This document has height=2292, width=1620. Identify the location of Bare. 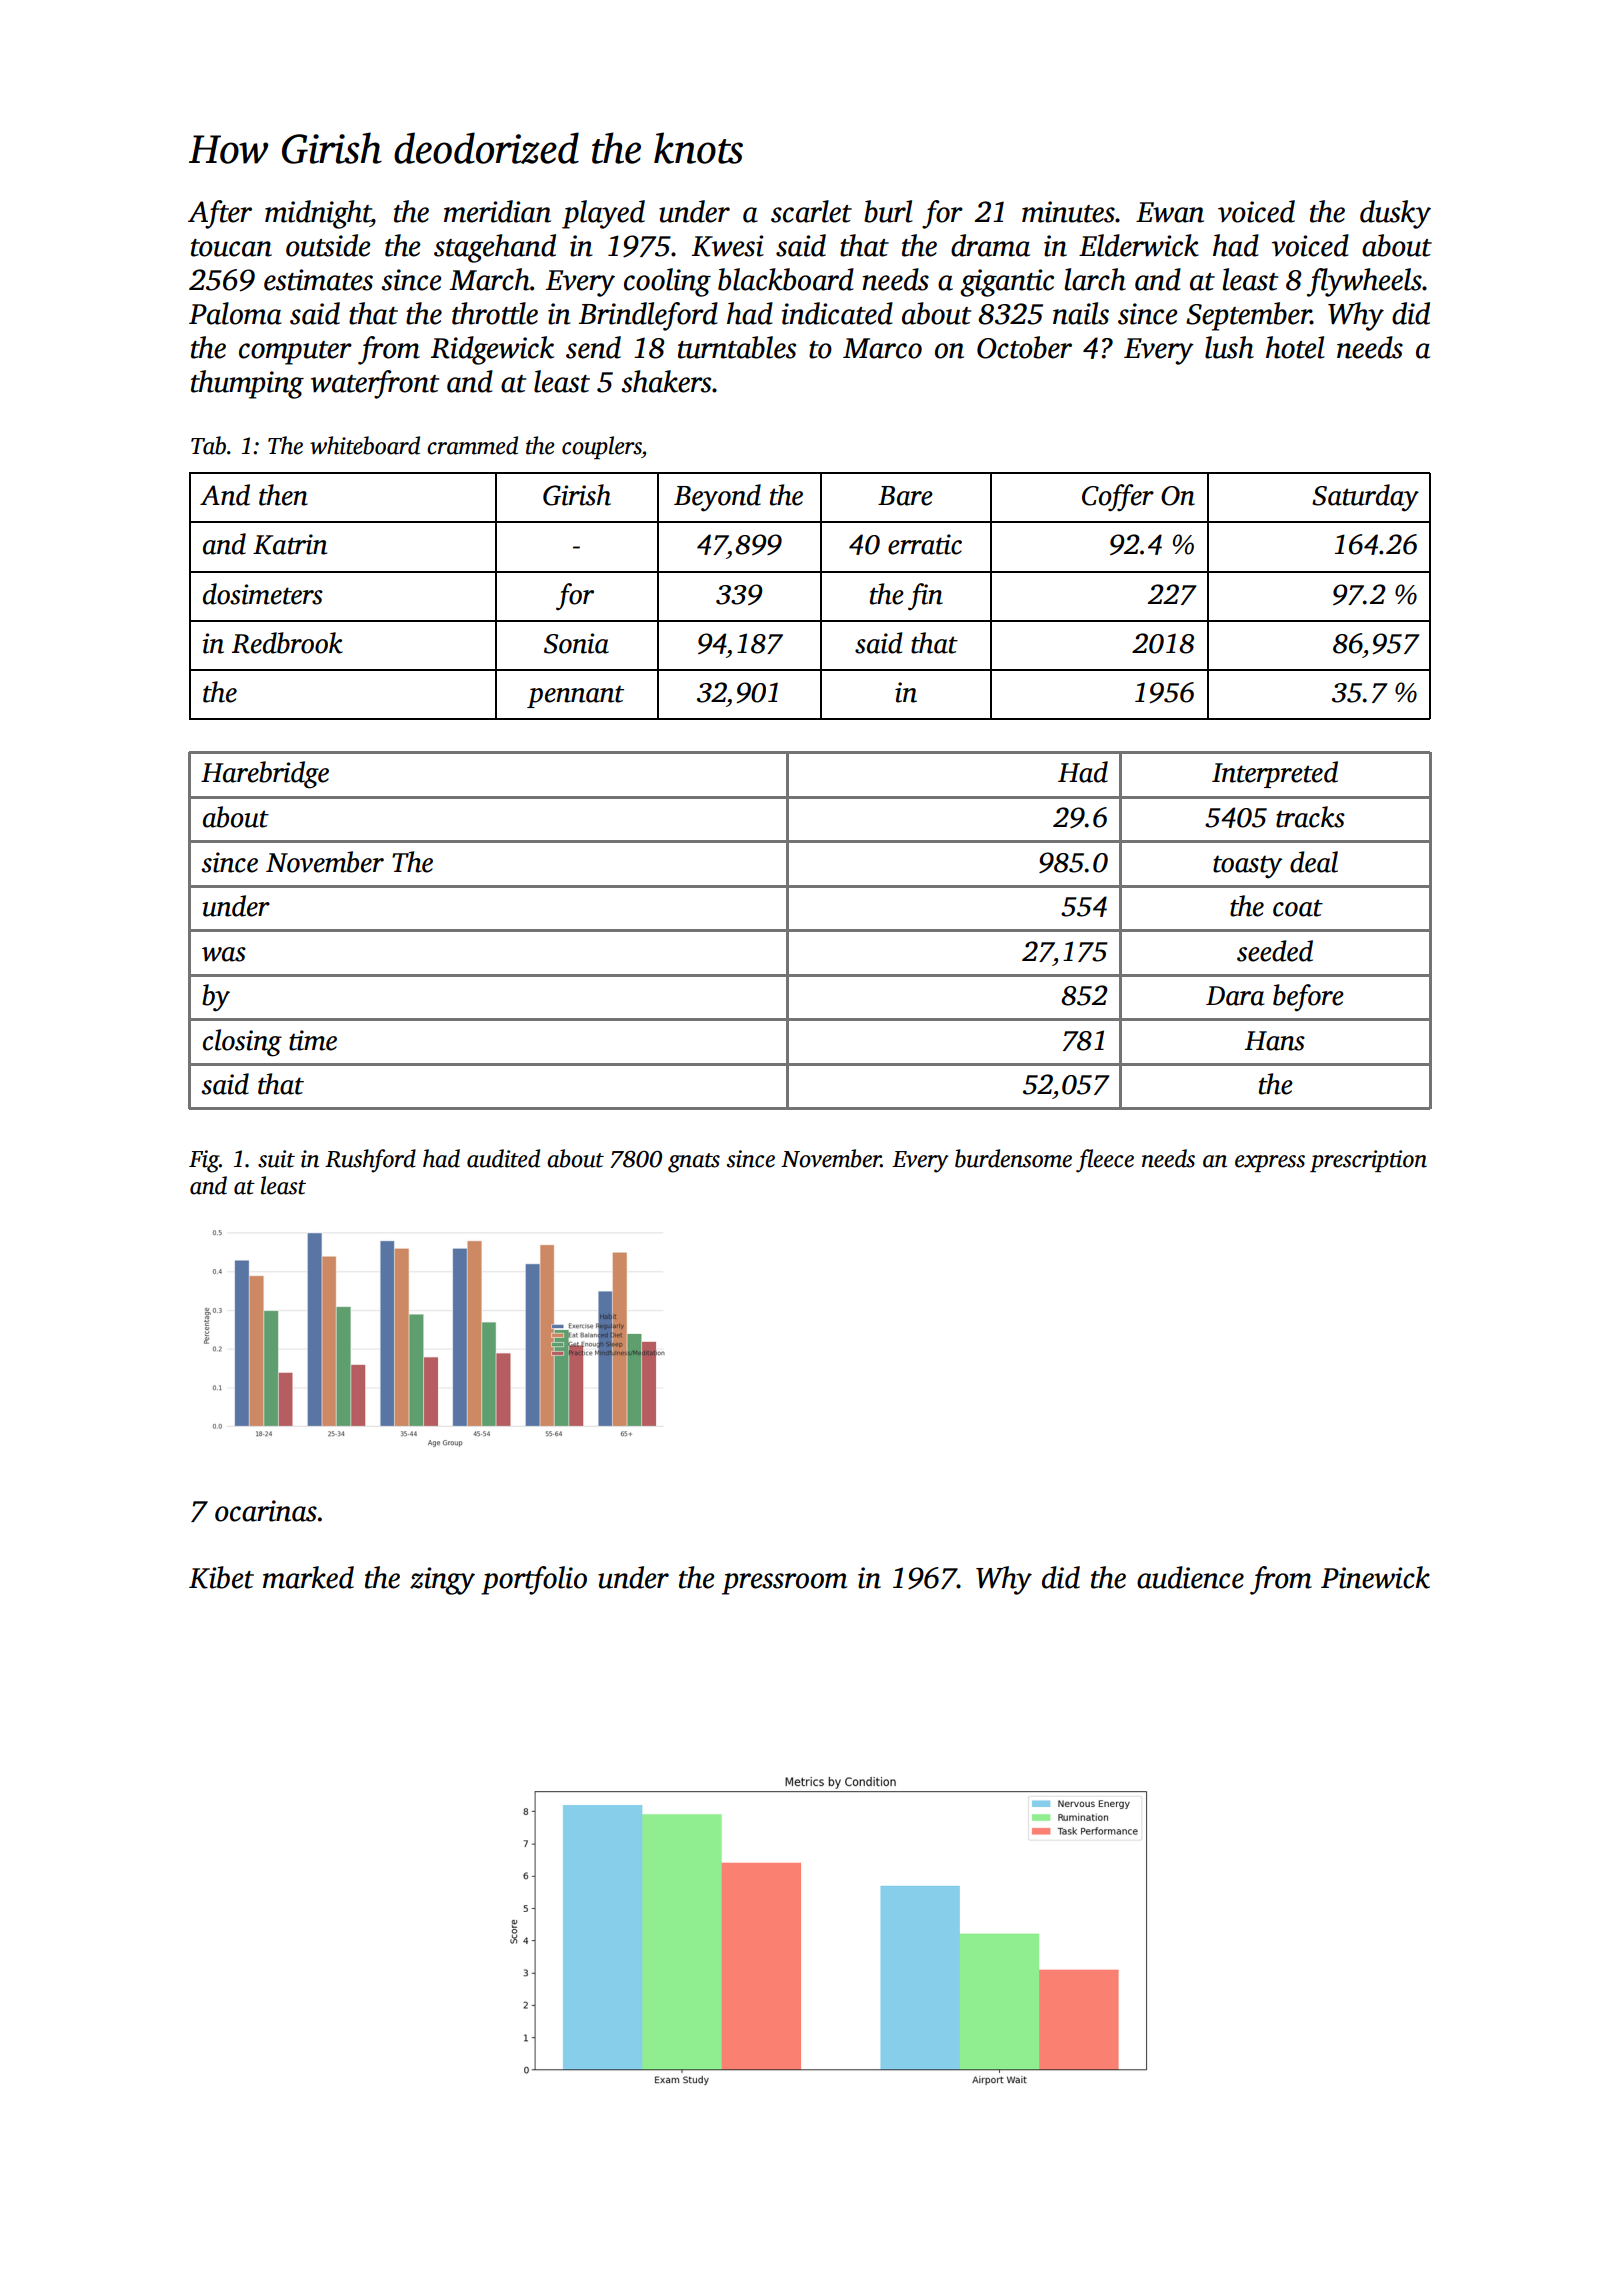
(905, 496).
